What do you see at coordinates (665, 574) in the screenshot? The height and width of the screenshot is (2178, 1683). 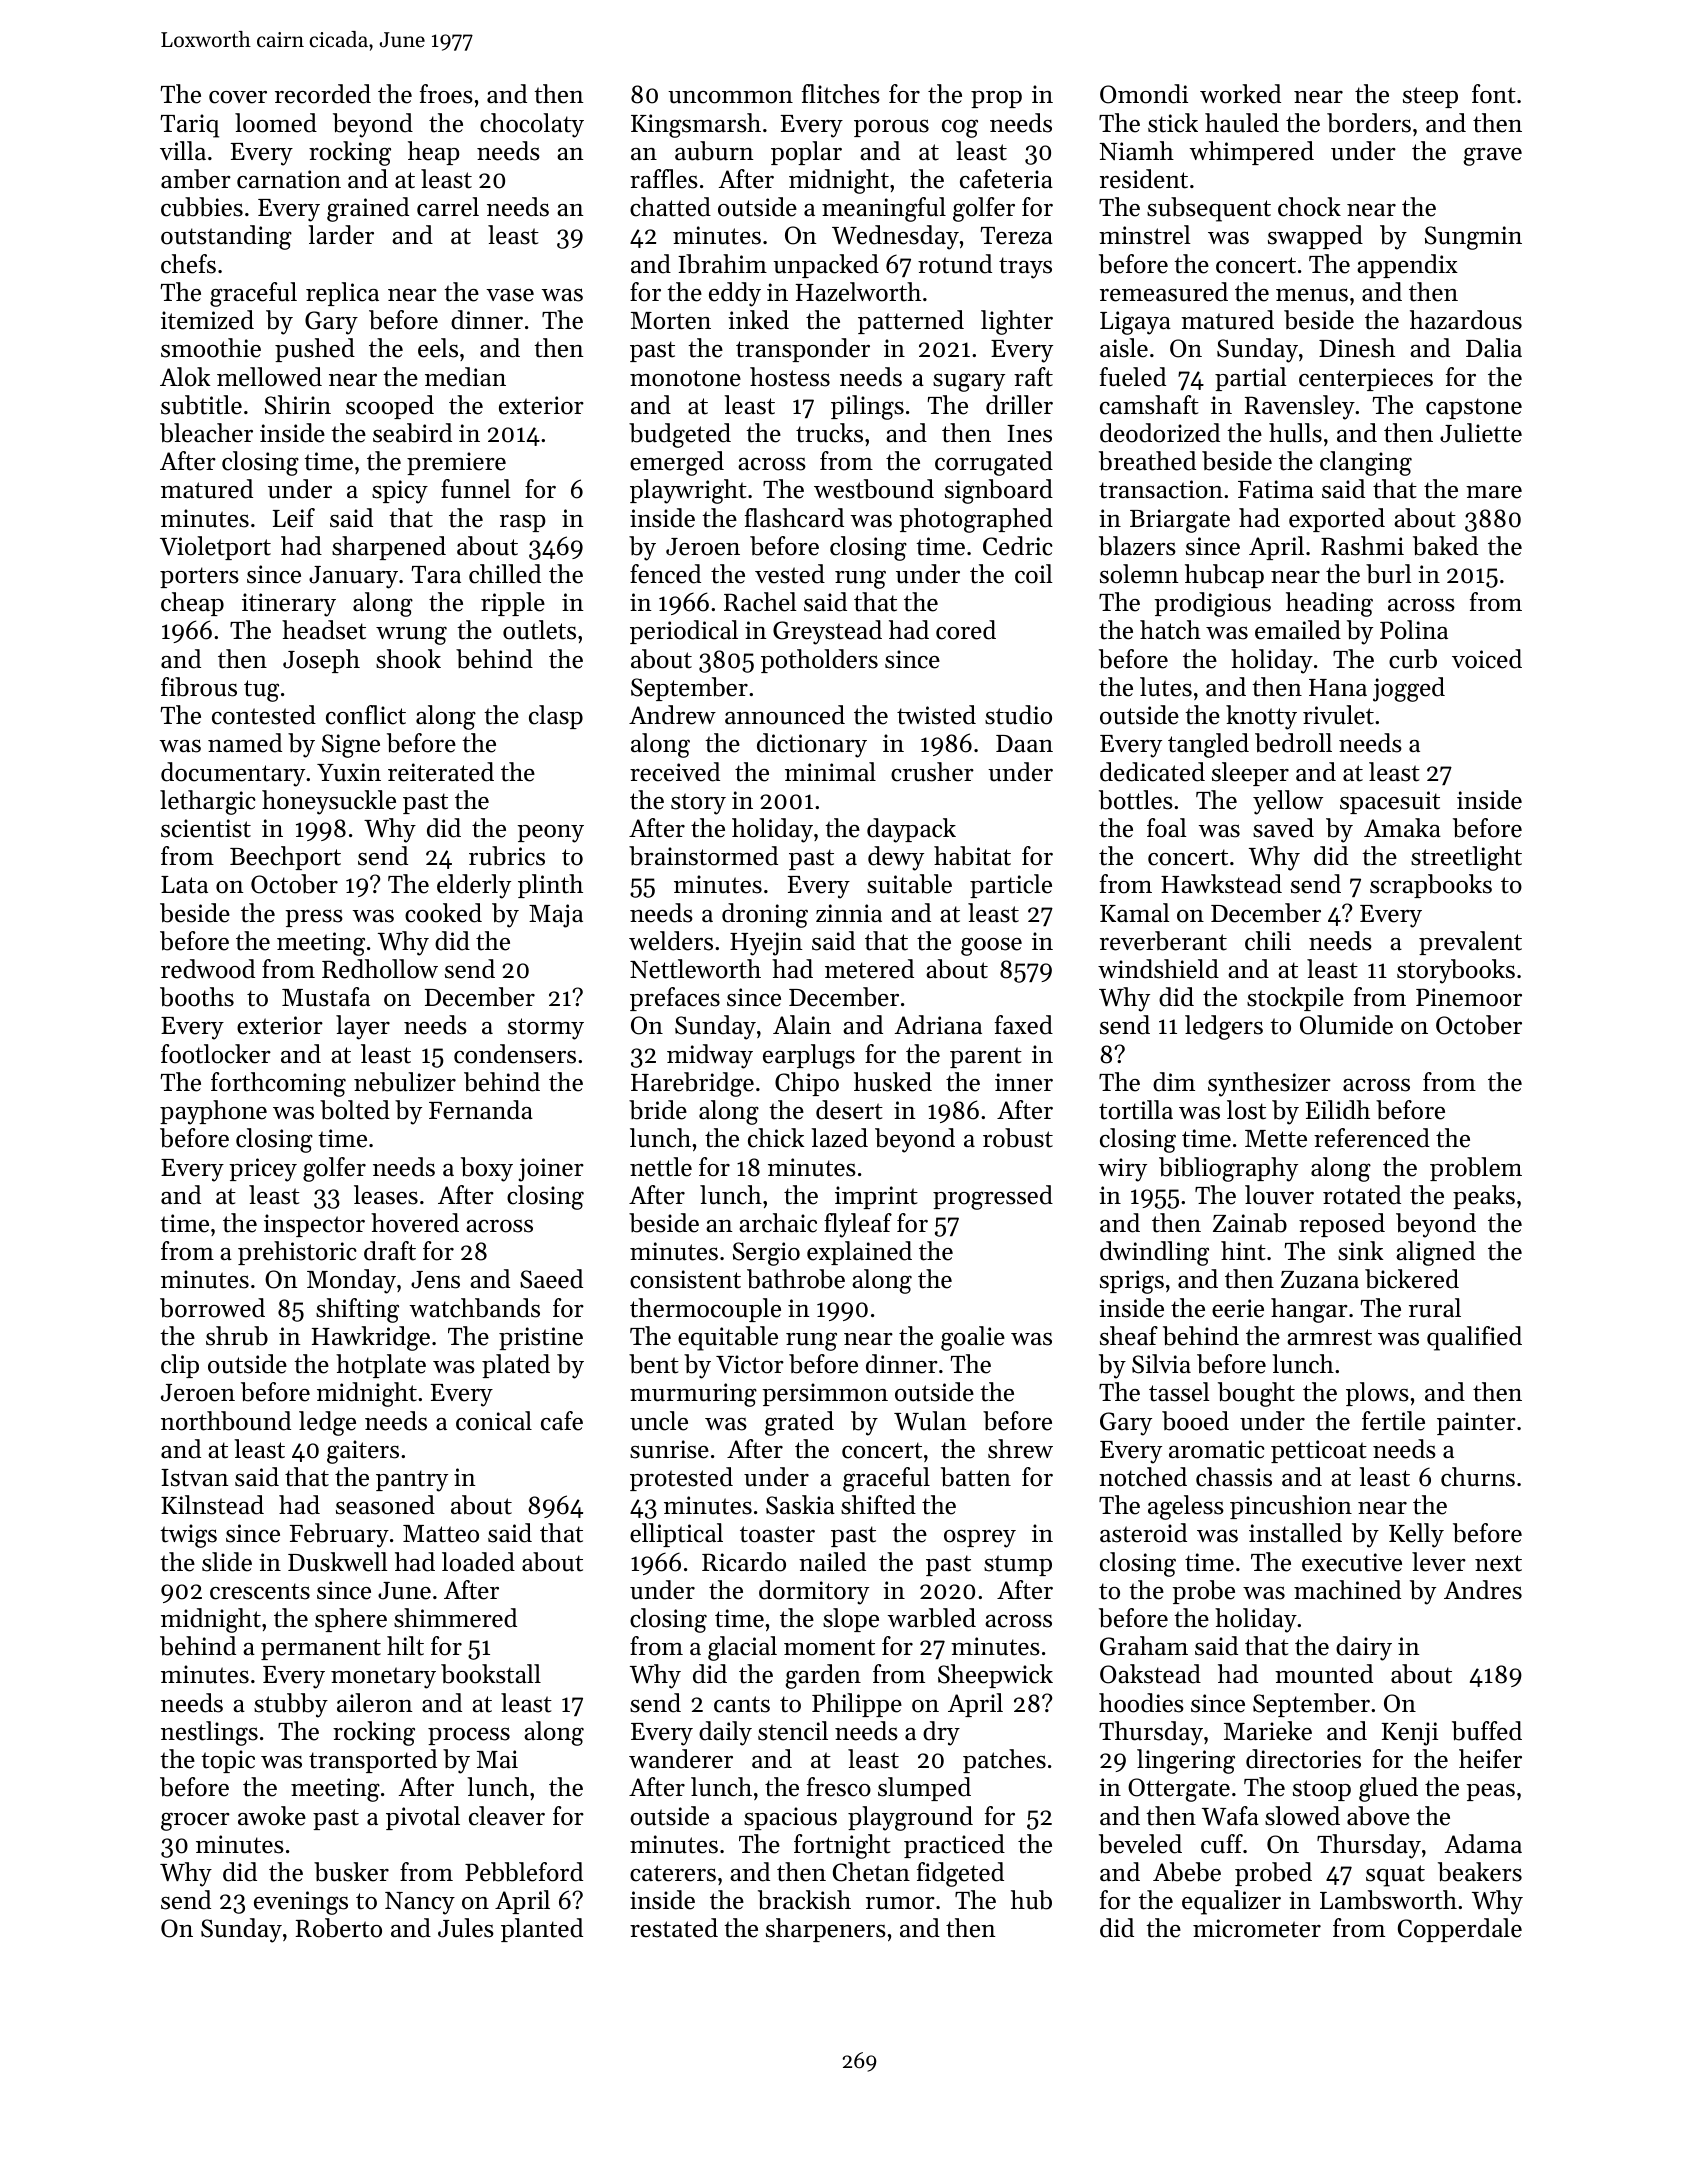 I see `fenced` at bounding box center [665, 574].
